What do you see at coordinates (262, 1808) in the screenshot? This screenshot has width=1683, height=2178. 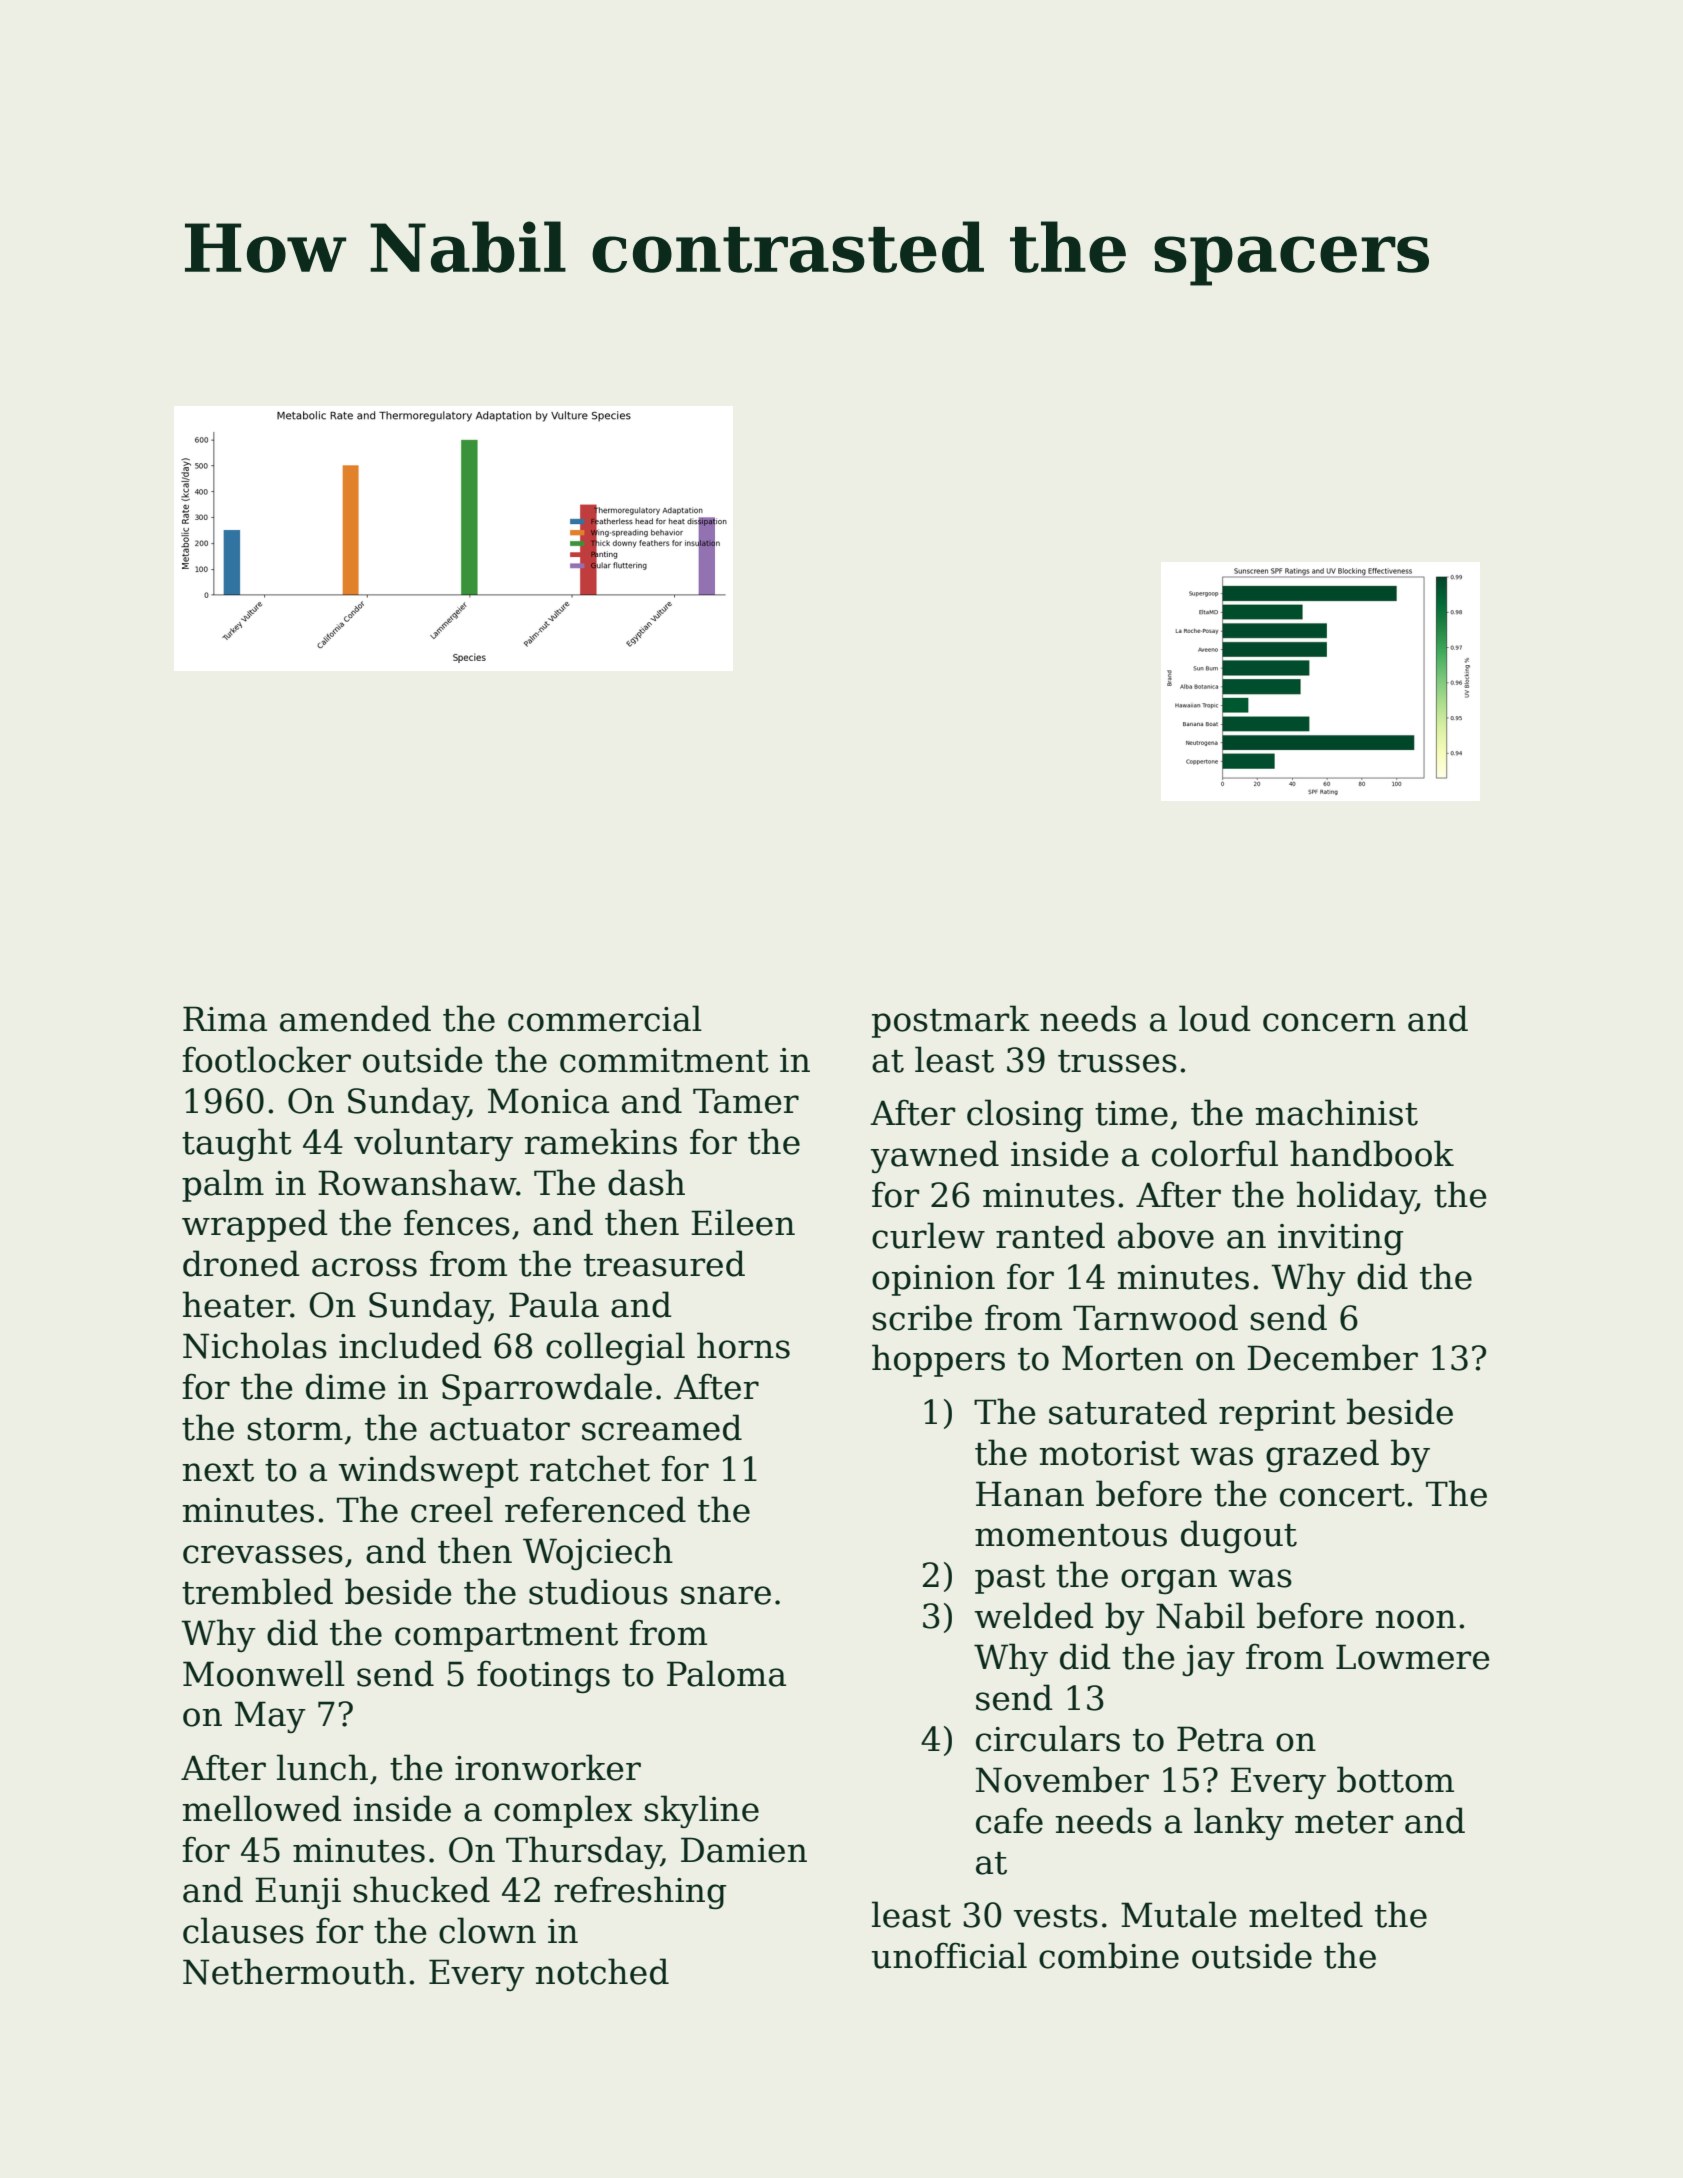 I see `mellowed` at bounding box center [262, 1808].
